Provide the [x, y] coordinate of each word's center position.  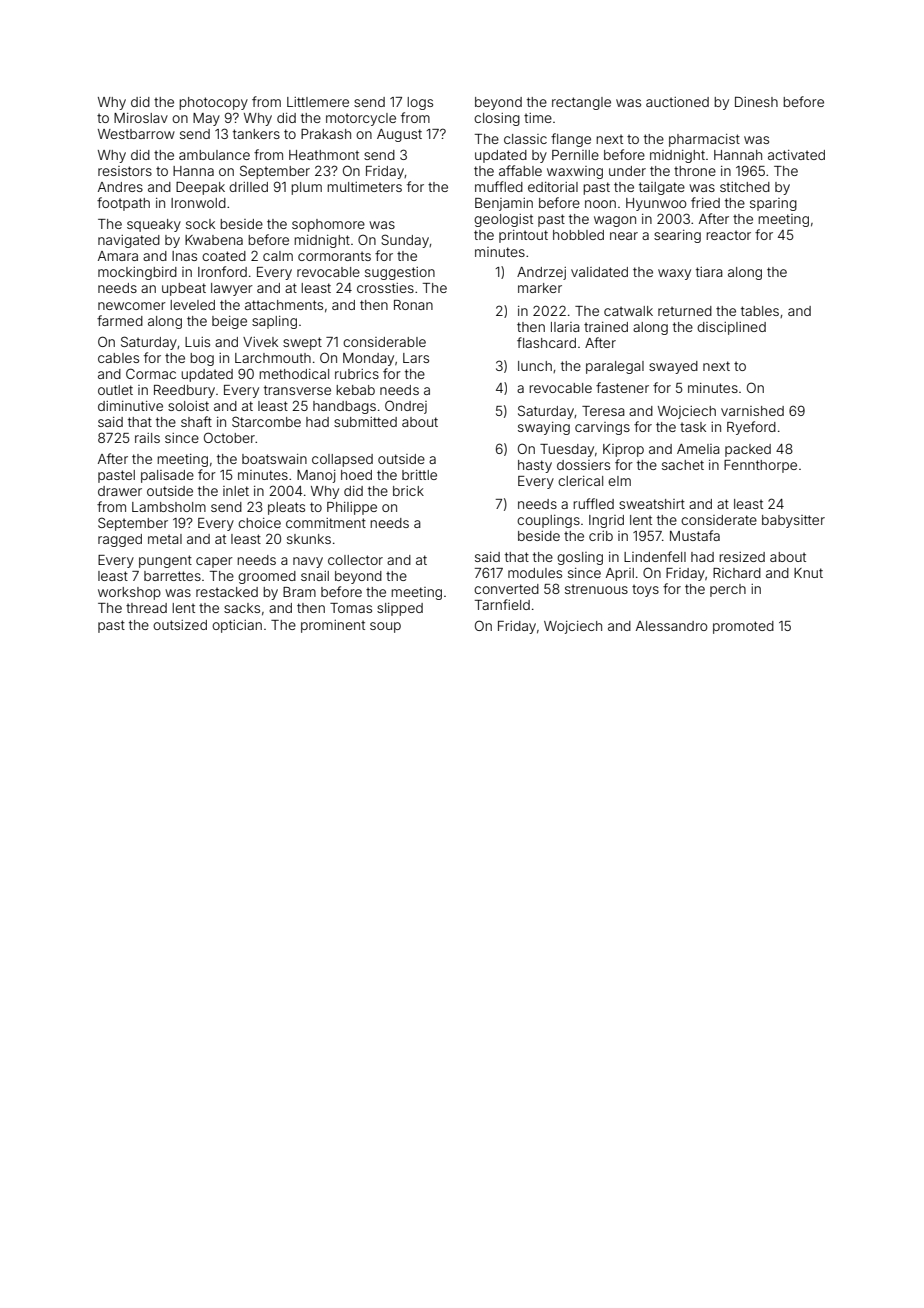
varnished [752, 411]
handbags [344, 407]
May [206, 119]
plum [306, 188]
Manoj [316, 476]
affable [520, 170]
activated [796, 155]
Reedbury [184, 391]
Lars [416, 358]
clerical [580, 481]
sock [200, 224]
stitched [745, 187]
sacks [242, 608]
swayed [673, 367]
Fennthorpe [760, 466]
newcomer [132, 306]
